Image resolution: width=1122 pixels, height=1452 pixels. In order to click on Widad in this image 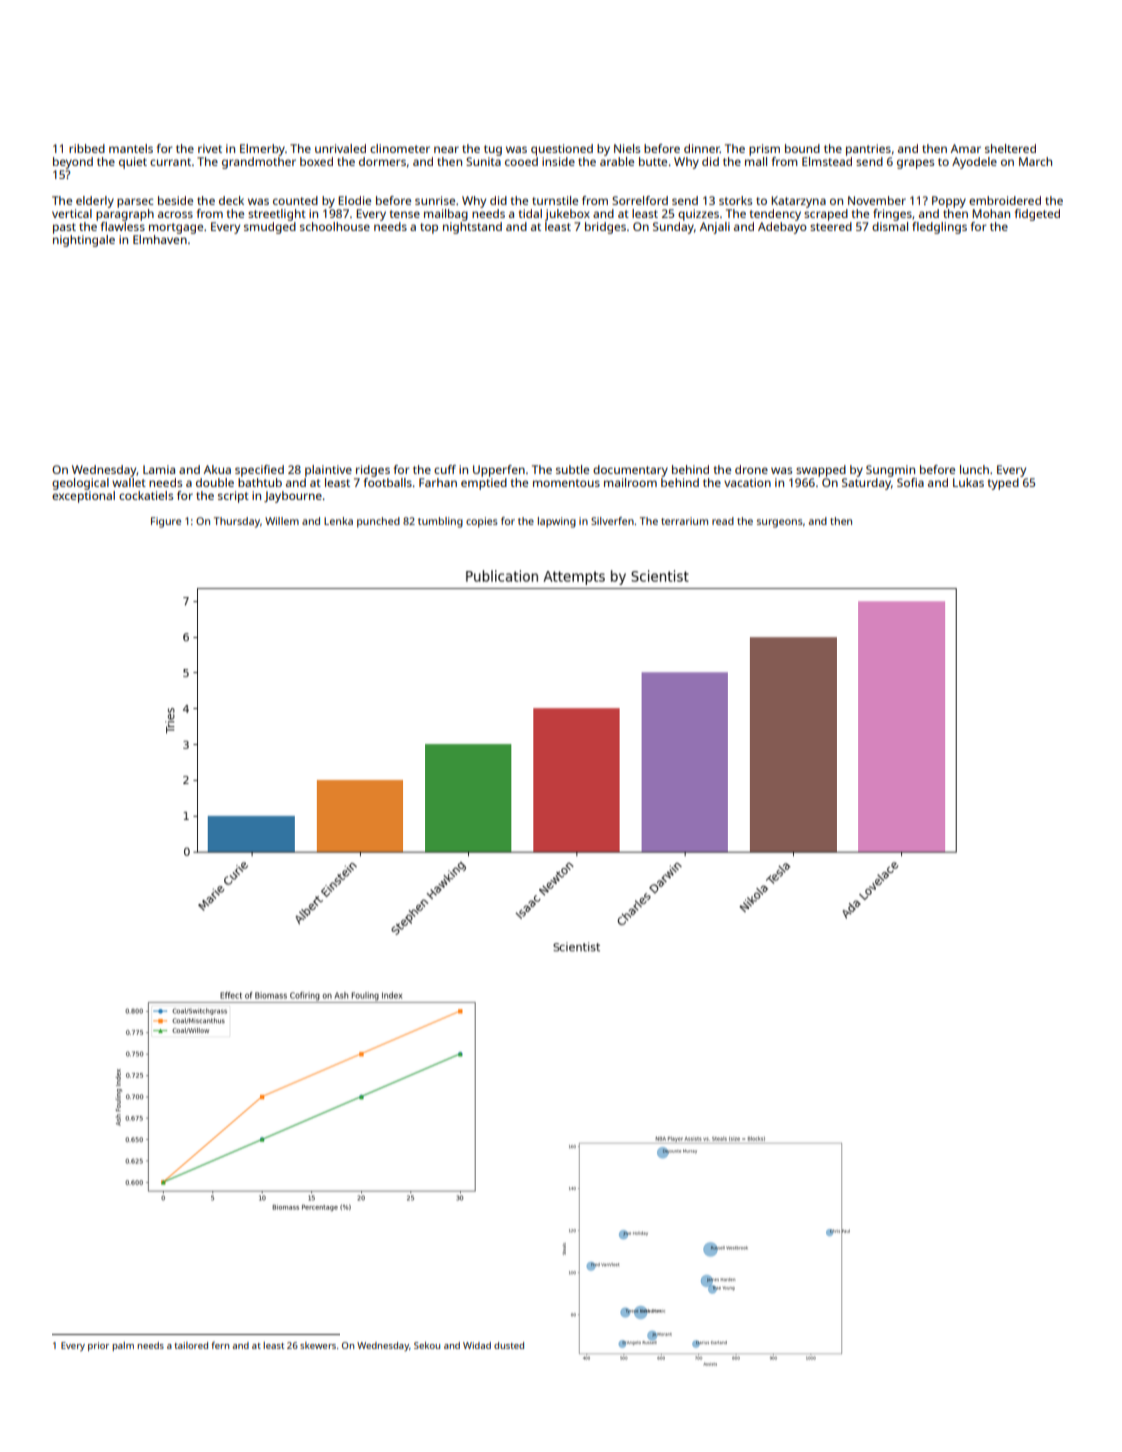, I will do `click(477, 1345)`.
